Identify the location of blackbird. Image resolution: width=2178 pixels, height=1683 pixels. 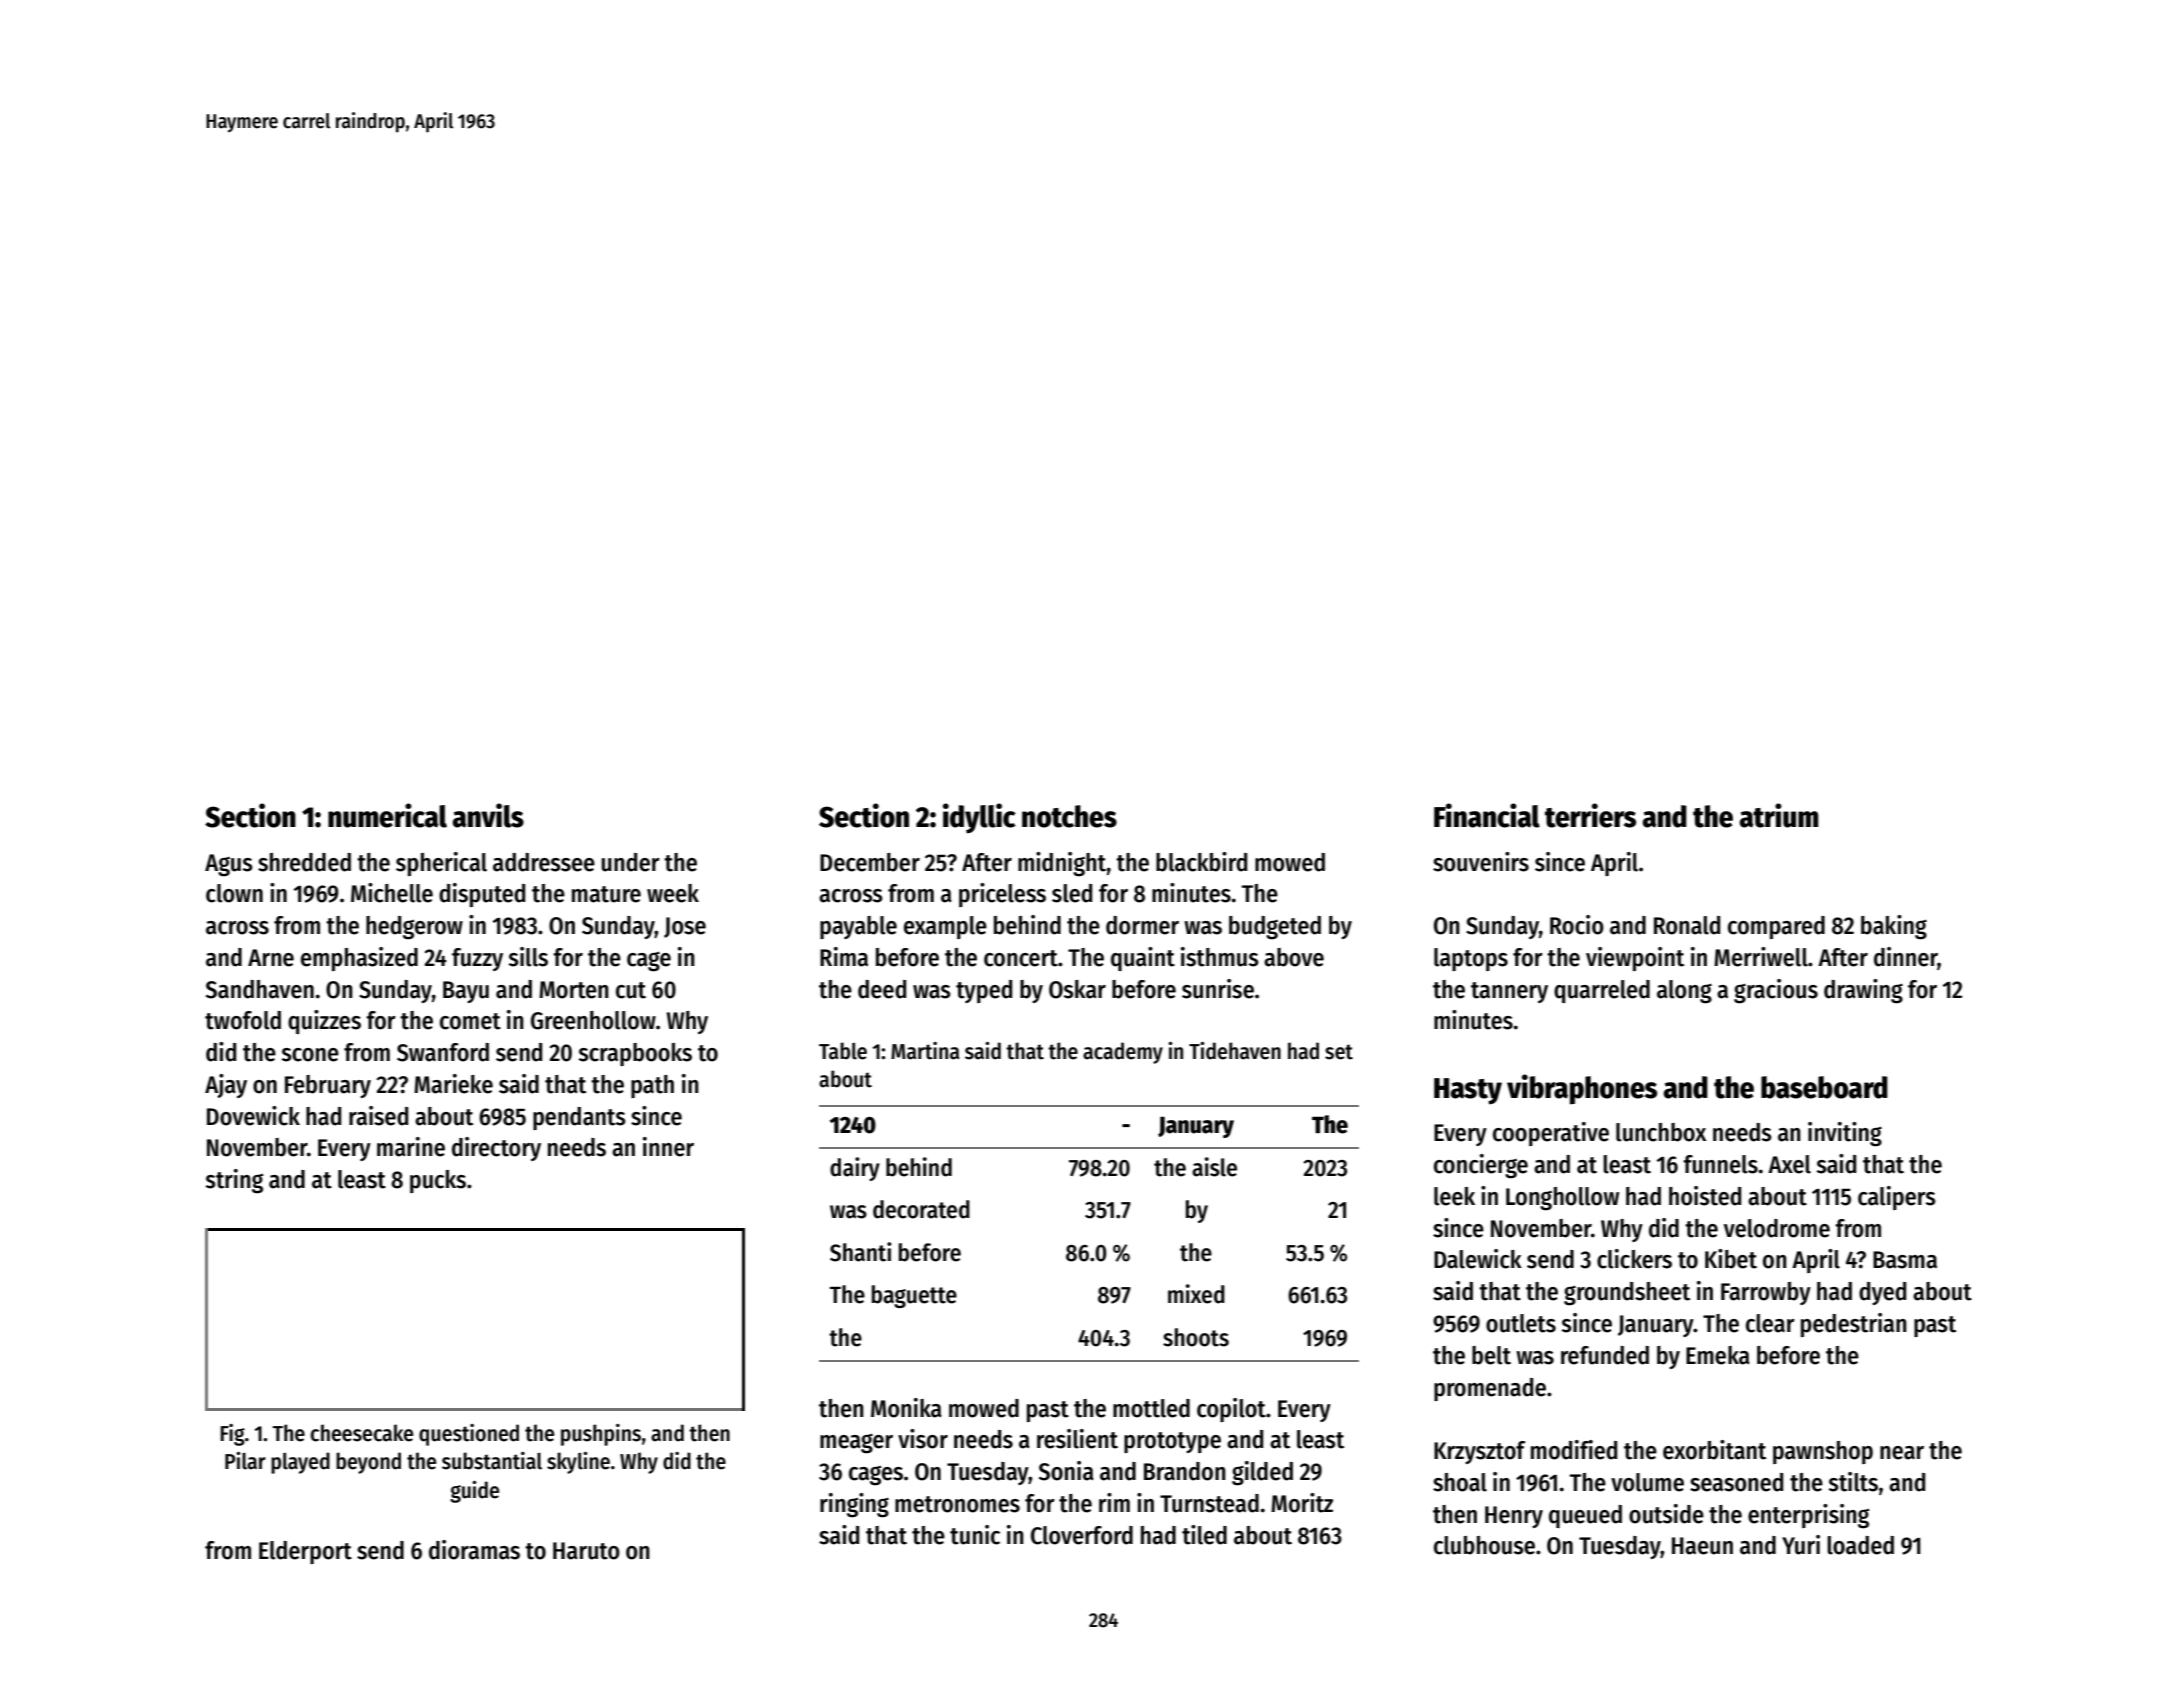
(1201, 862).
